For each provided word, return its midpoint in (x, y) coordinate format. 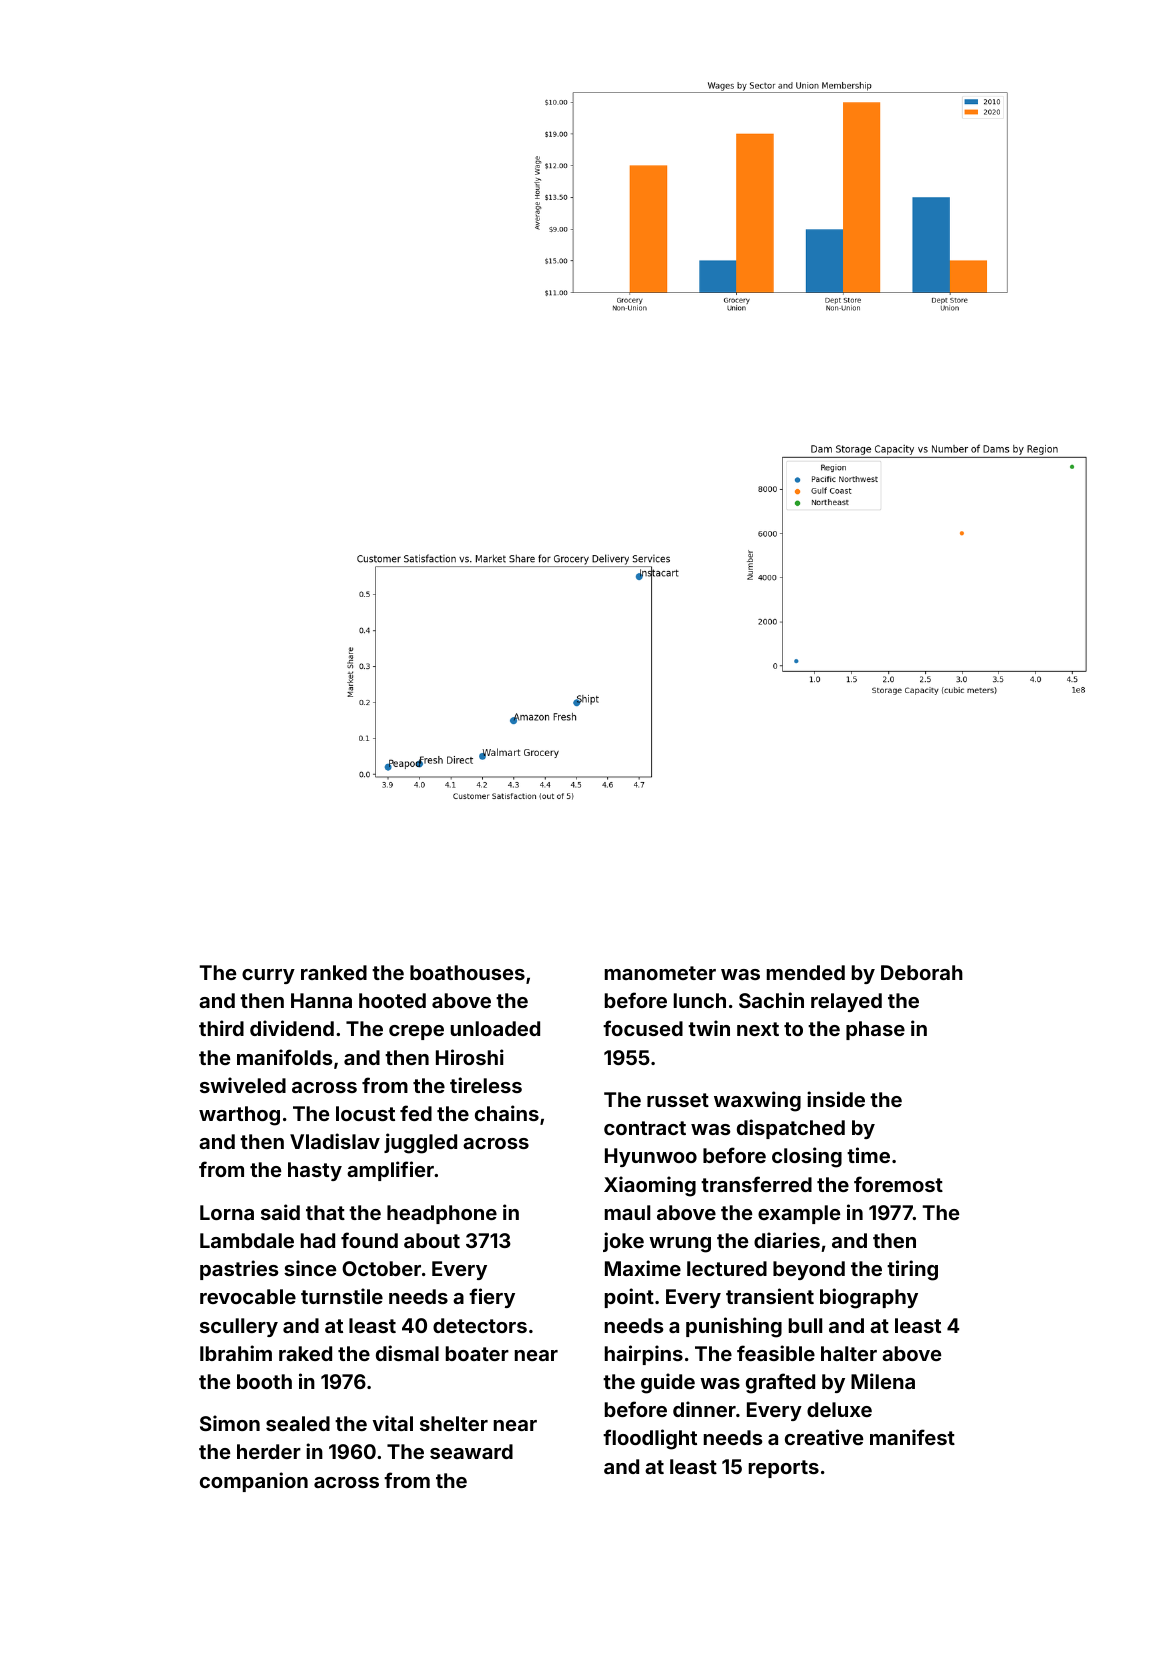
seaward (471, 1451)
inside (836, 1099)
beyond (809, 1270)
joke (623, 1242)
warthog (239, 1116)
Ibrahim (236, 1353)
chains (507, 1113)
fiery (492, 1298)
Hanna (321, 1000)
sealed (298, 1423)
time (868, 1155)
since (310, 1268)
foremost (898, 1184)
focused (643, 1028)
